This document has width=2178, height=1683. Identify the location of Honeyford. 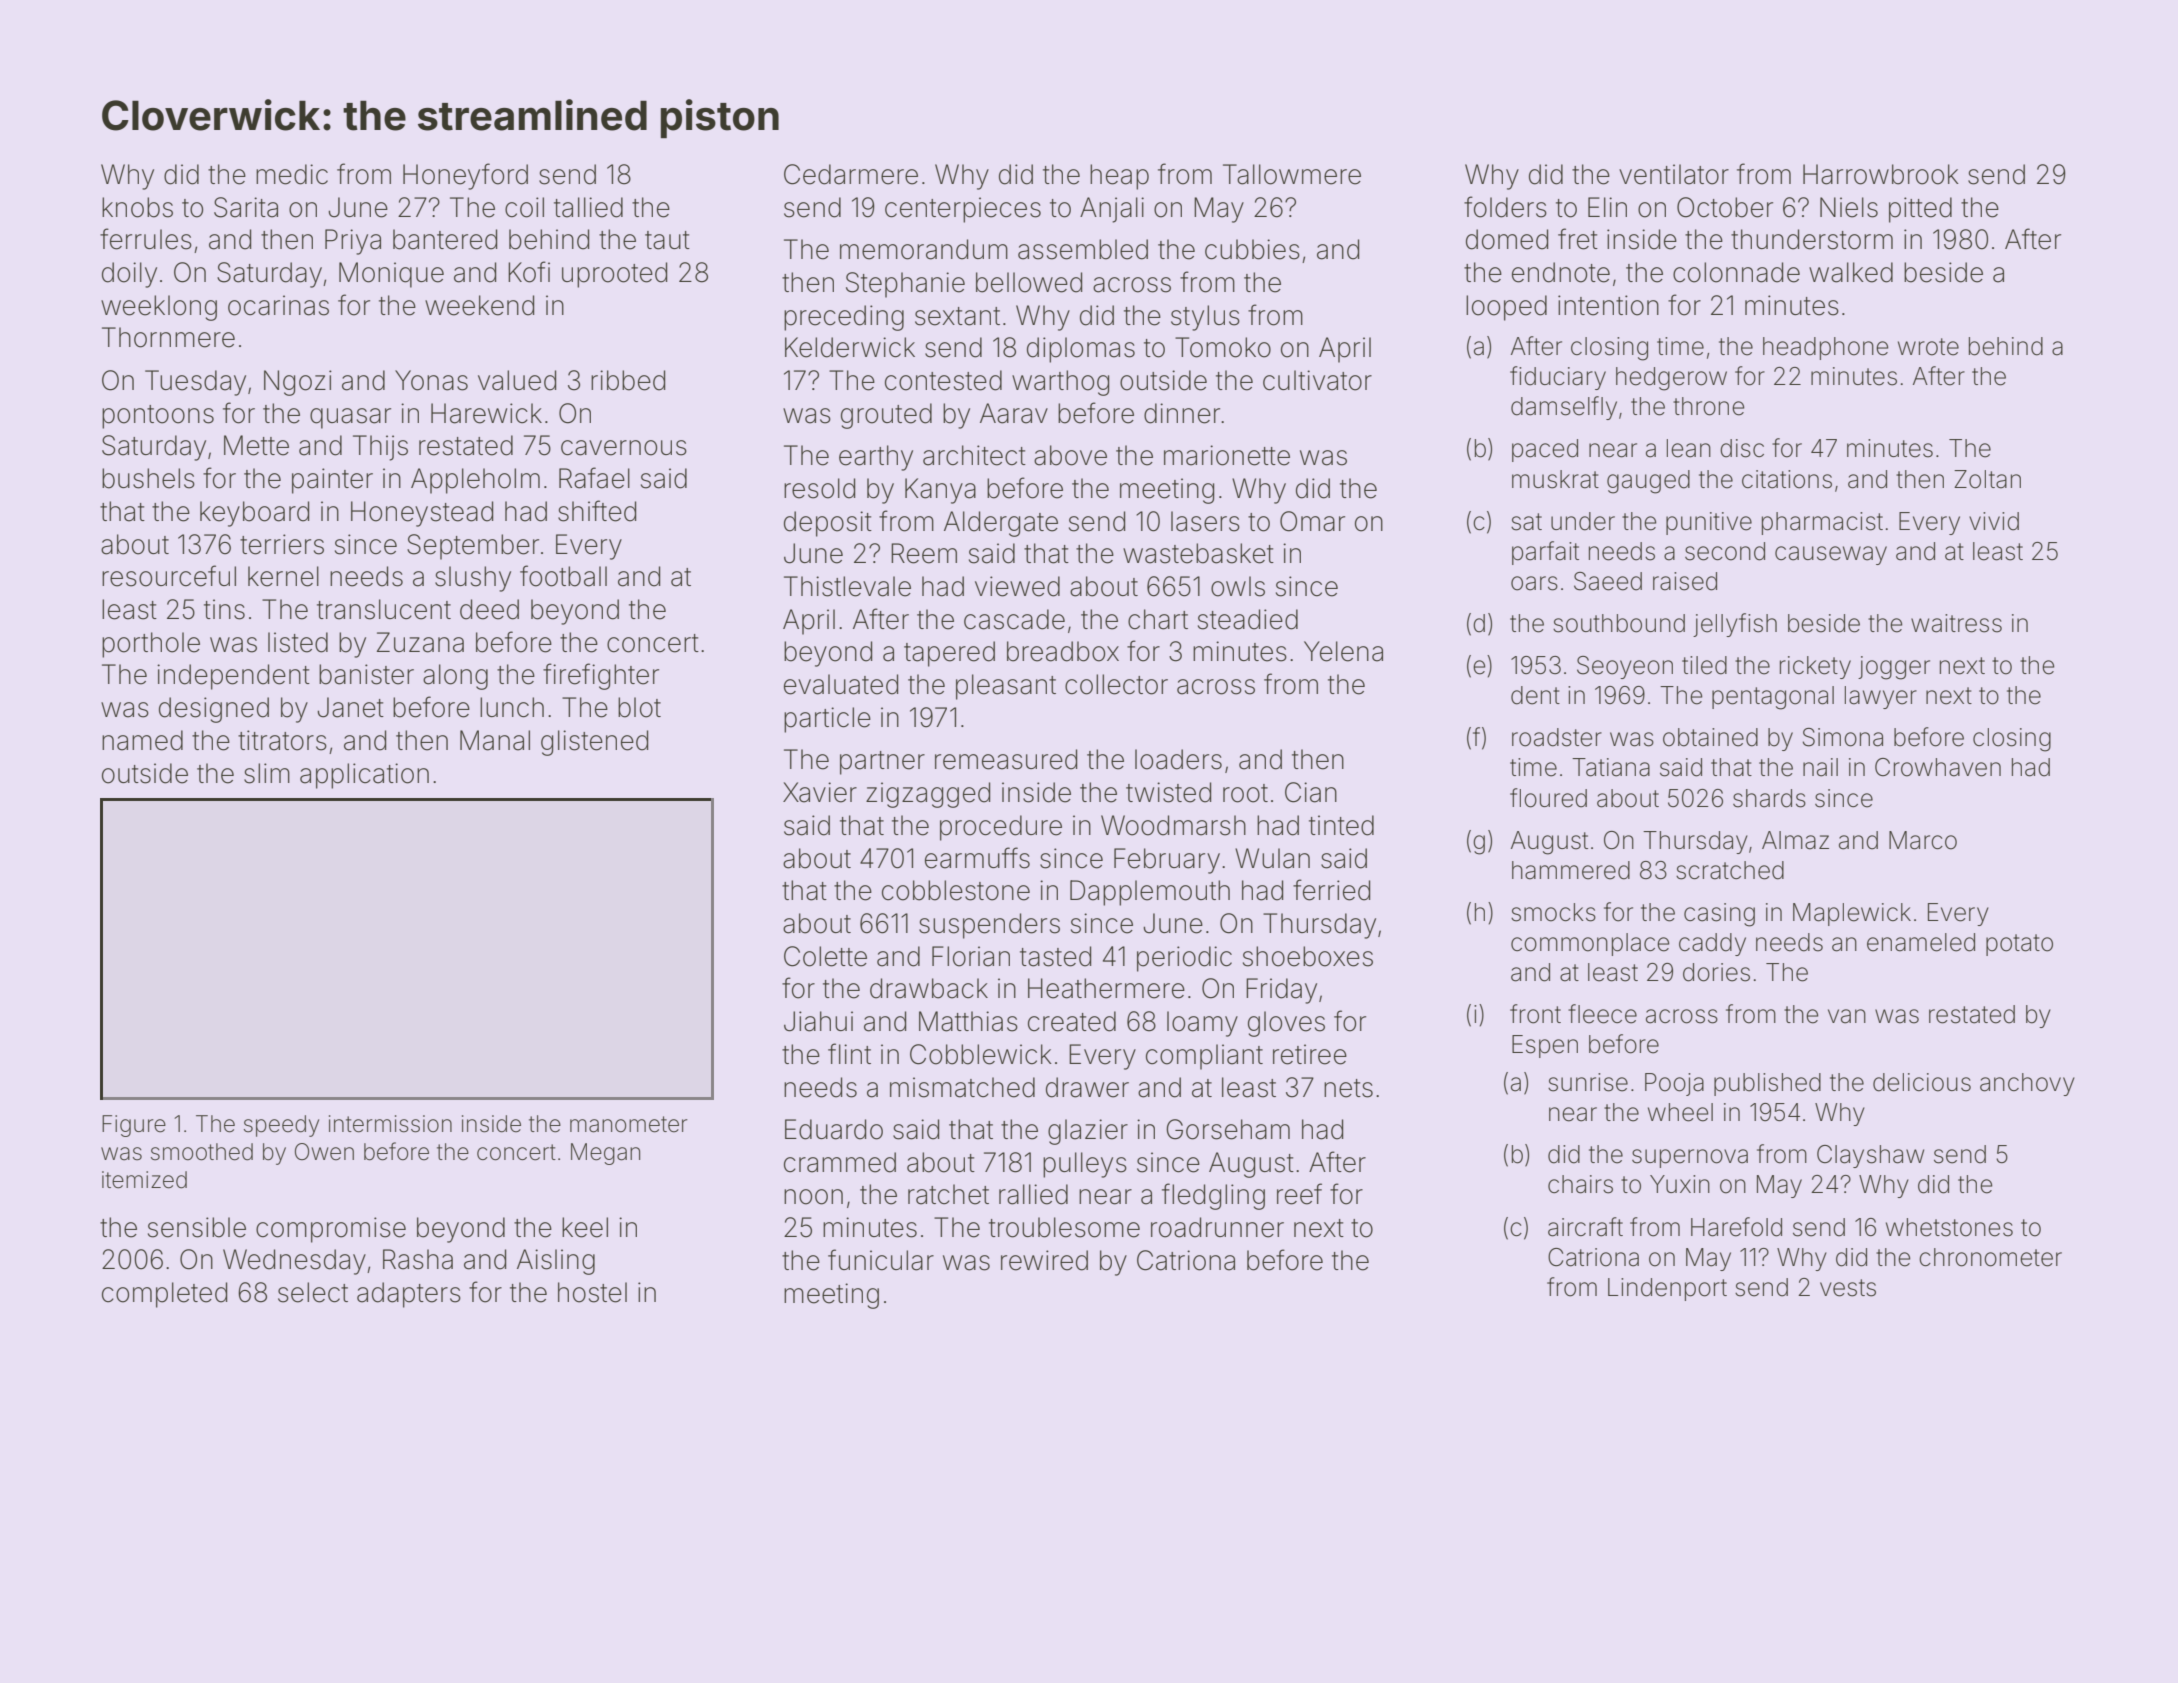
(465, 176).
